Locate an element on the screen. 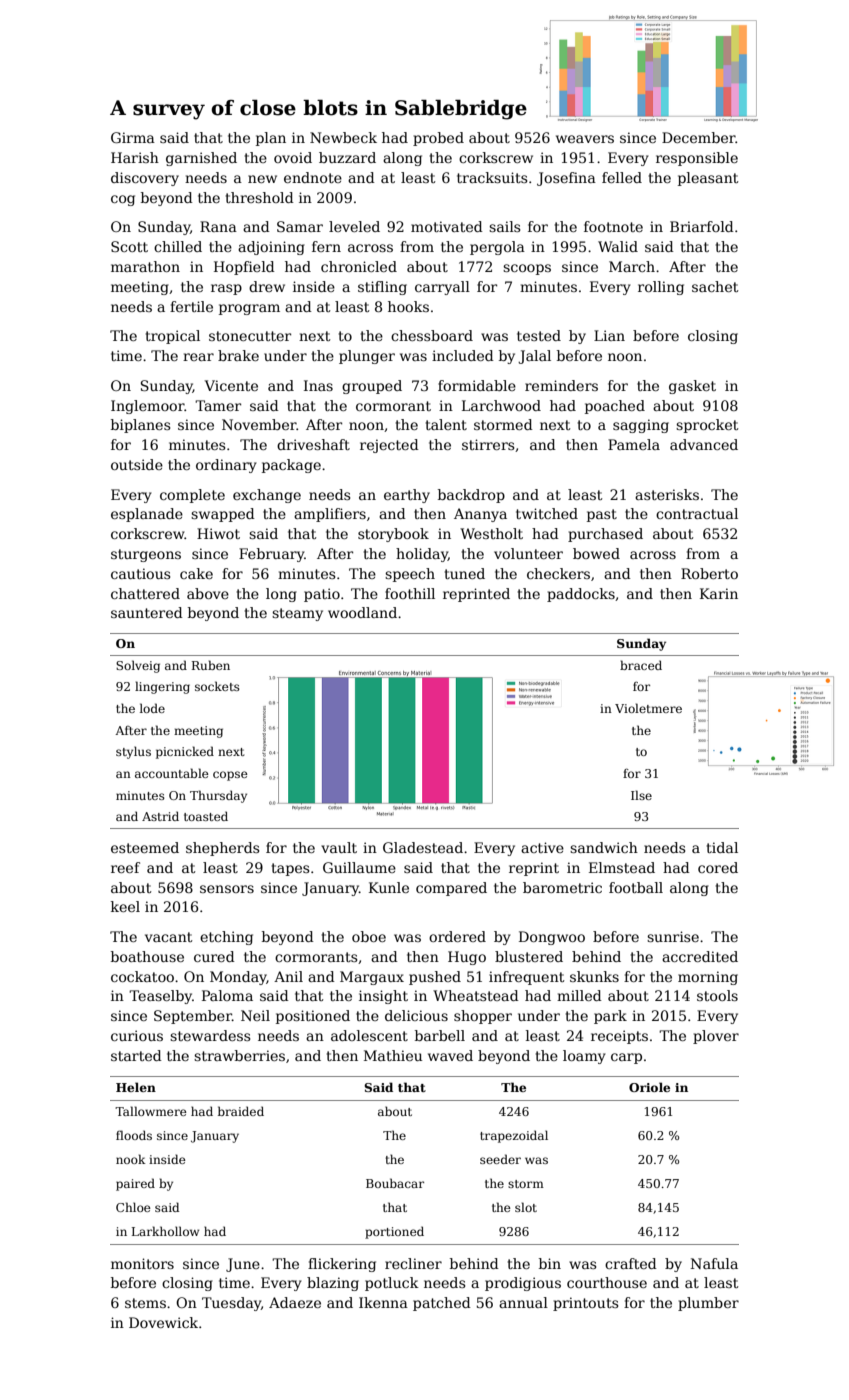 The image size is (849, 1400). weavers is located at coordinates (585, 139).
